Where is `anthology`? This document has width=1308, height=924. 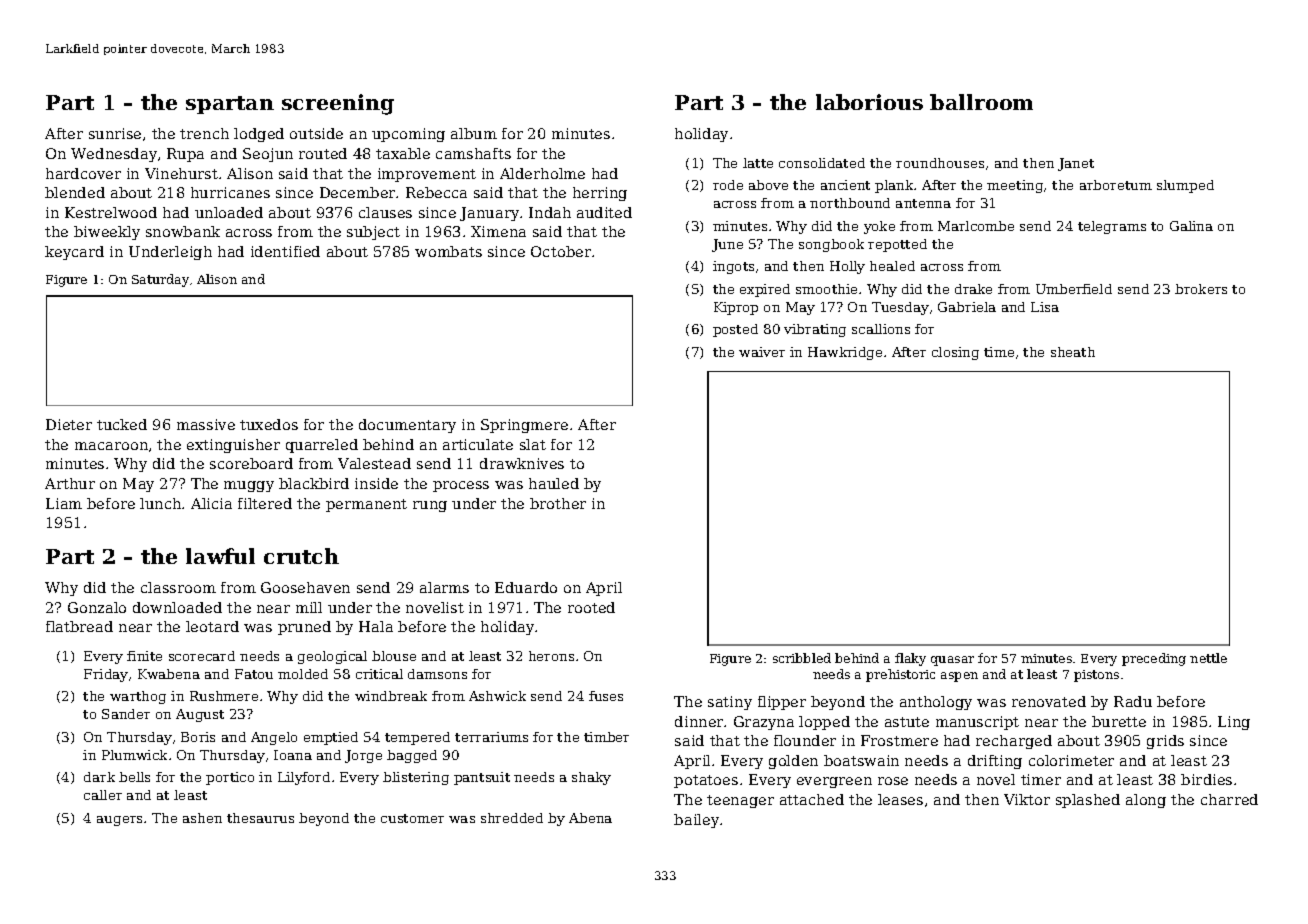
anthology is located at coordinates (936, 703).
